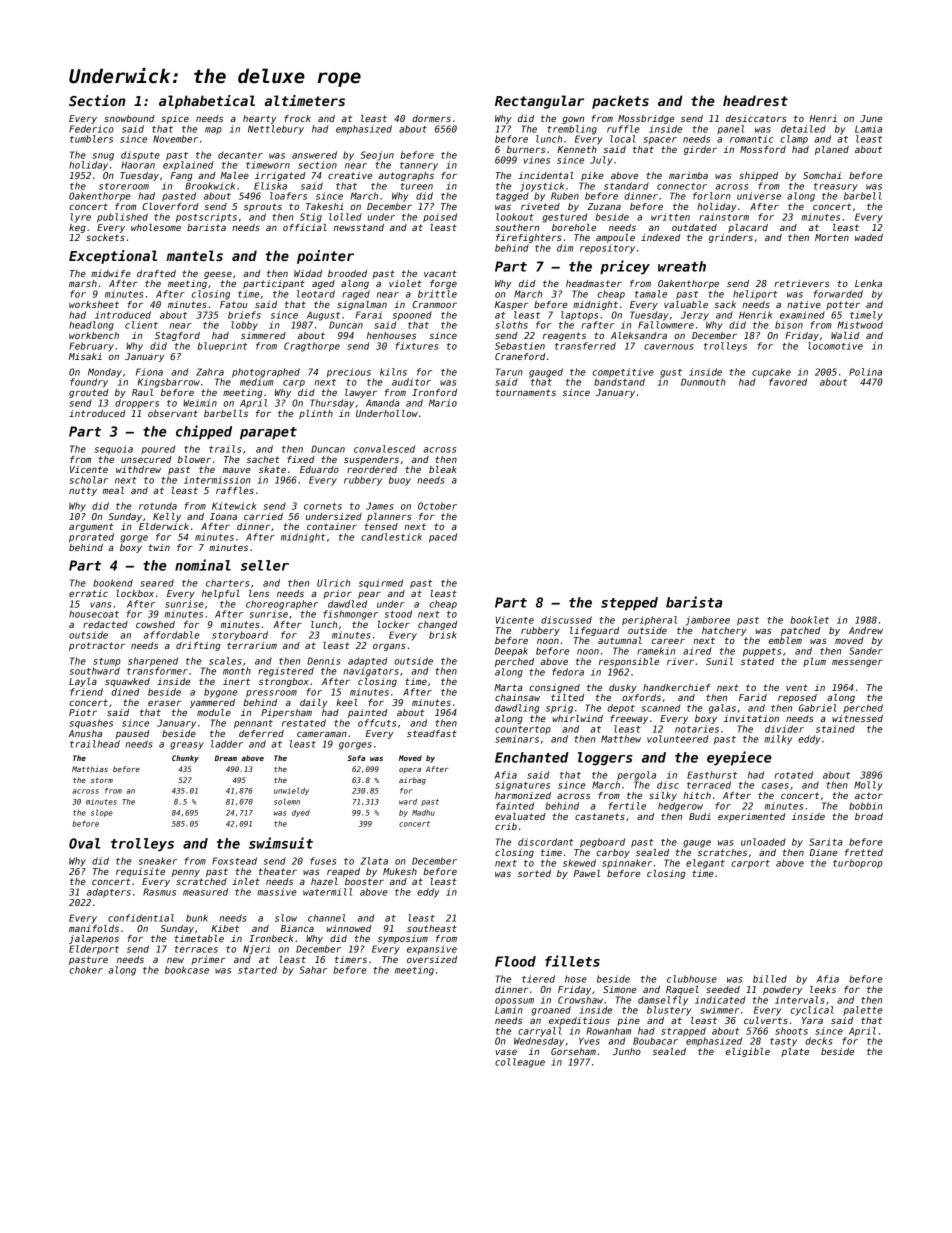 The image size is (952, 1233). Describe the element at coordinates (371, 672) in the page. I see `navigators` at that location.
